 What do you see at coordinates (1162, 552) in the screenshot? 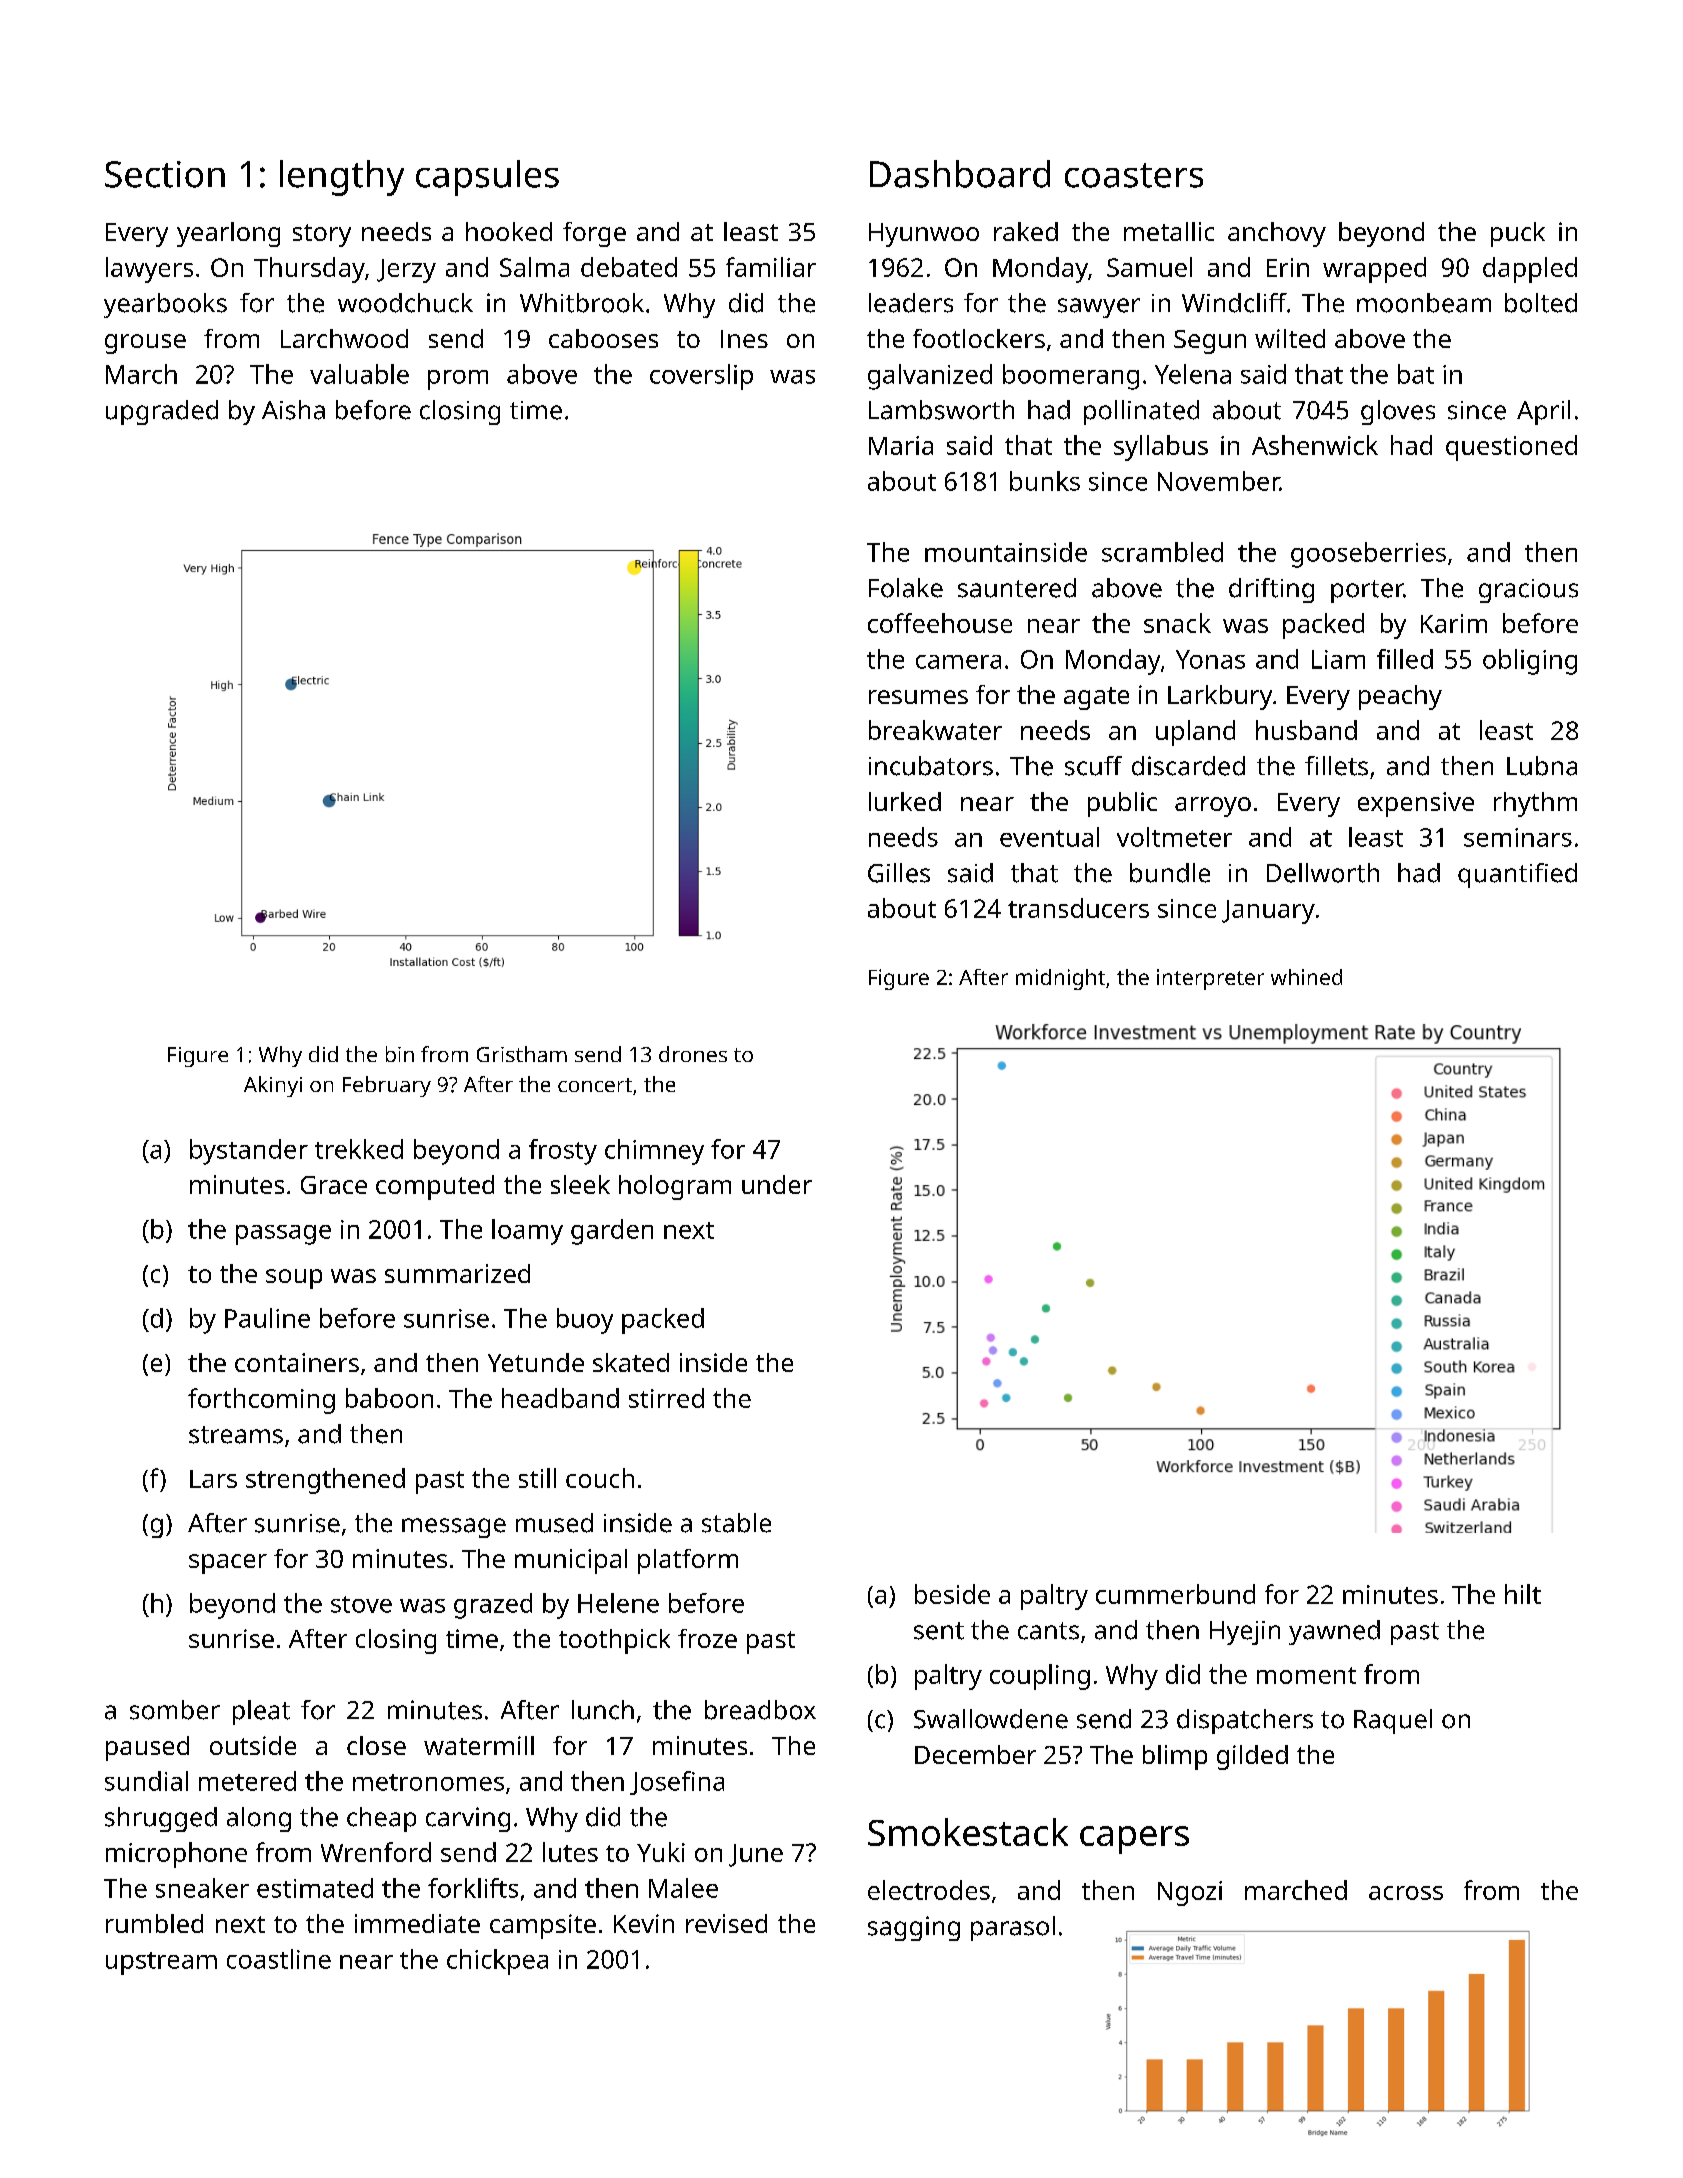
I see `scrambled` at bounding box center [1162, 552].
